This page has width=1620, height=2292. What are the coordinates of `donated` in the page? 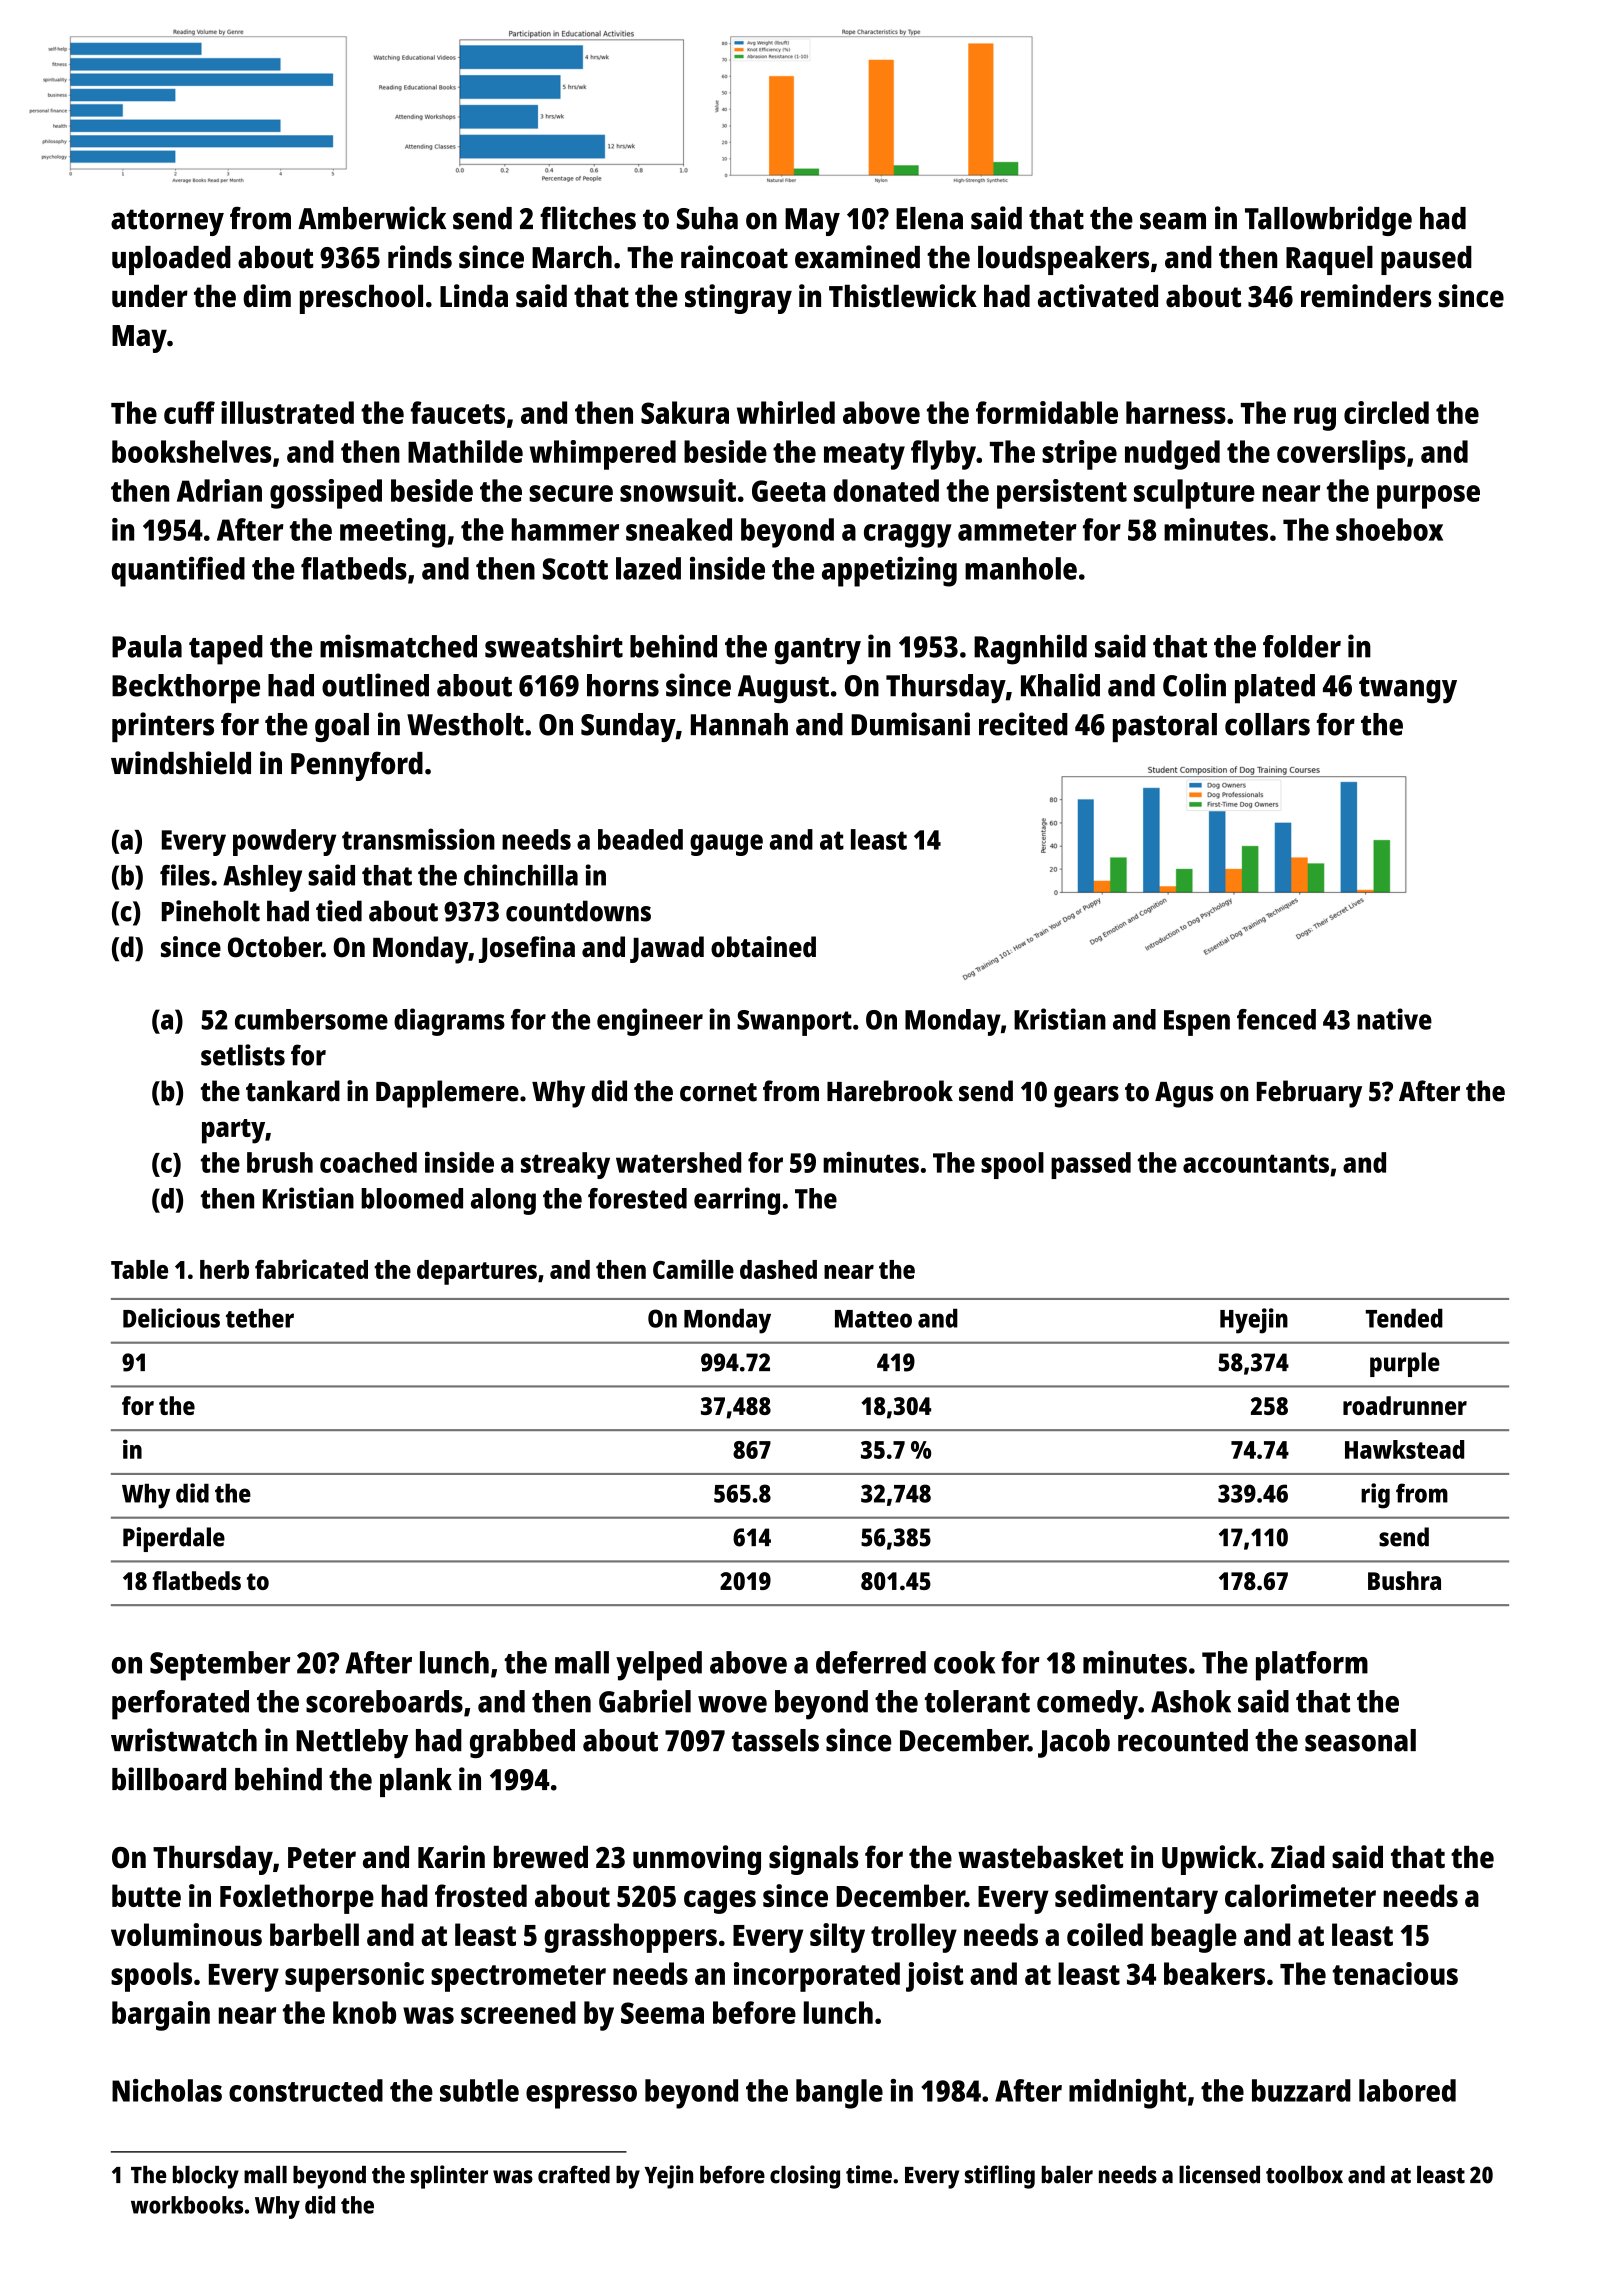 It's located at (886, 490).
